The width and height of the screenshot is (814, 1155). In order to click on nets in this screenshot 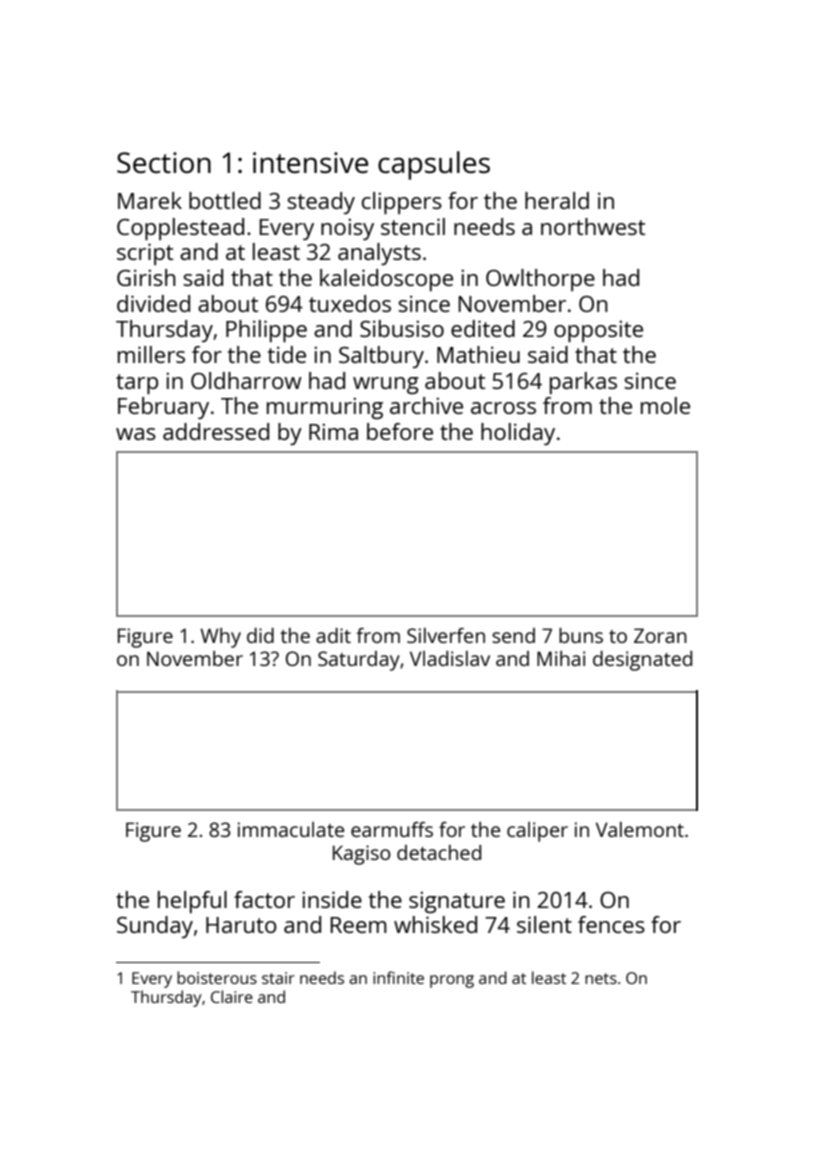, I will do `click(601, 978)`.
